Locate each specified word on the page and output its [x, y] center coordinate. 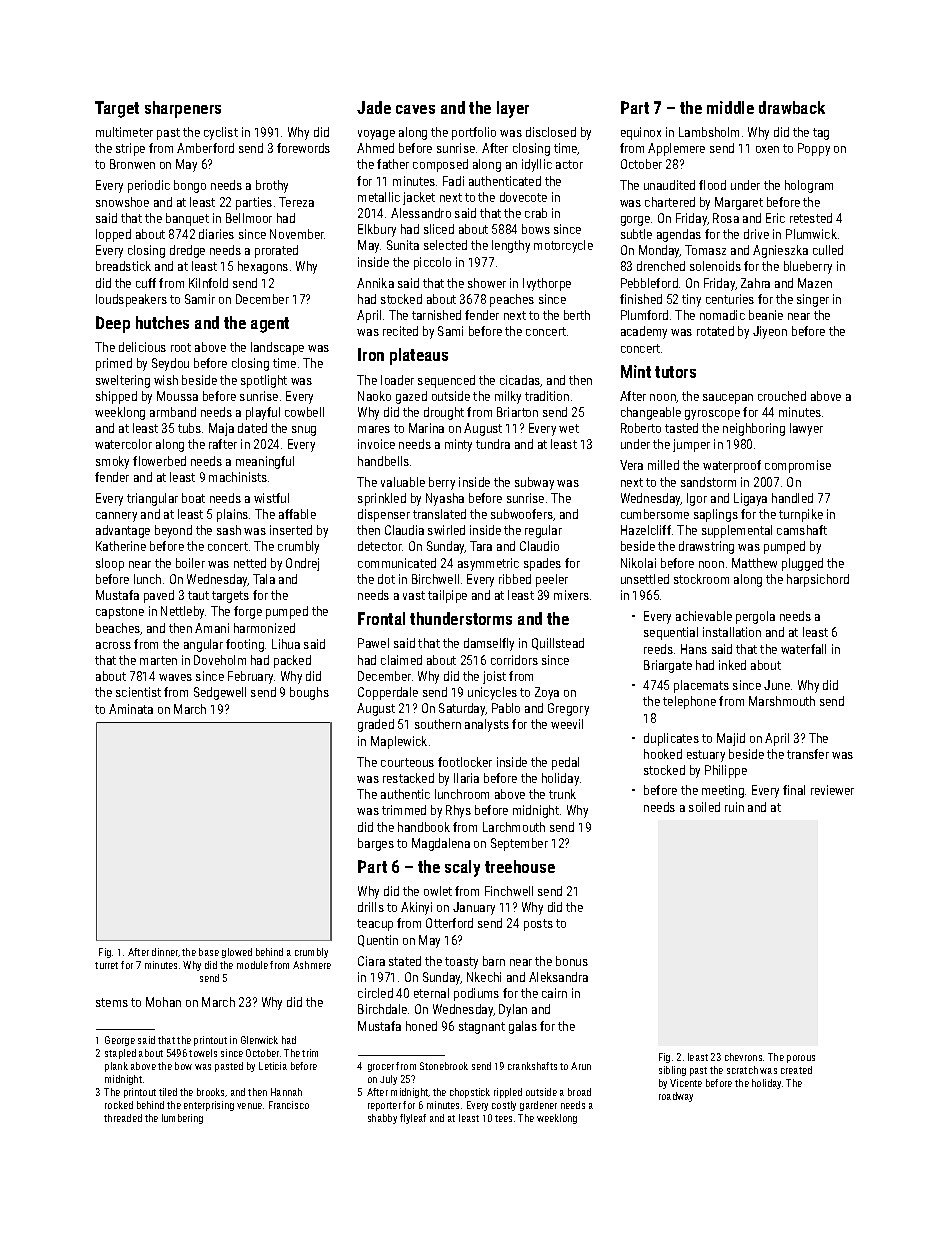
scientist [138, 692]
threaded [123, 1118]
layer [513, 109]
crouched [782, 396]
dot [386, 579]
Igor [697, 499]
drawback [792, 107]
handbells [383, 461]
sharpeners [183, 109]
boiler [190, 563]
